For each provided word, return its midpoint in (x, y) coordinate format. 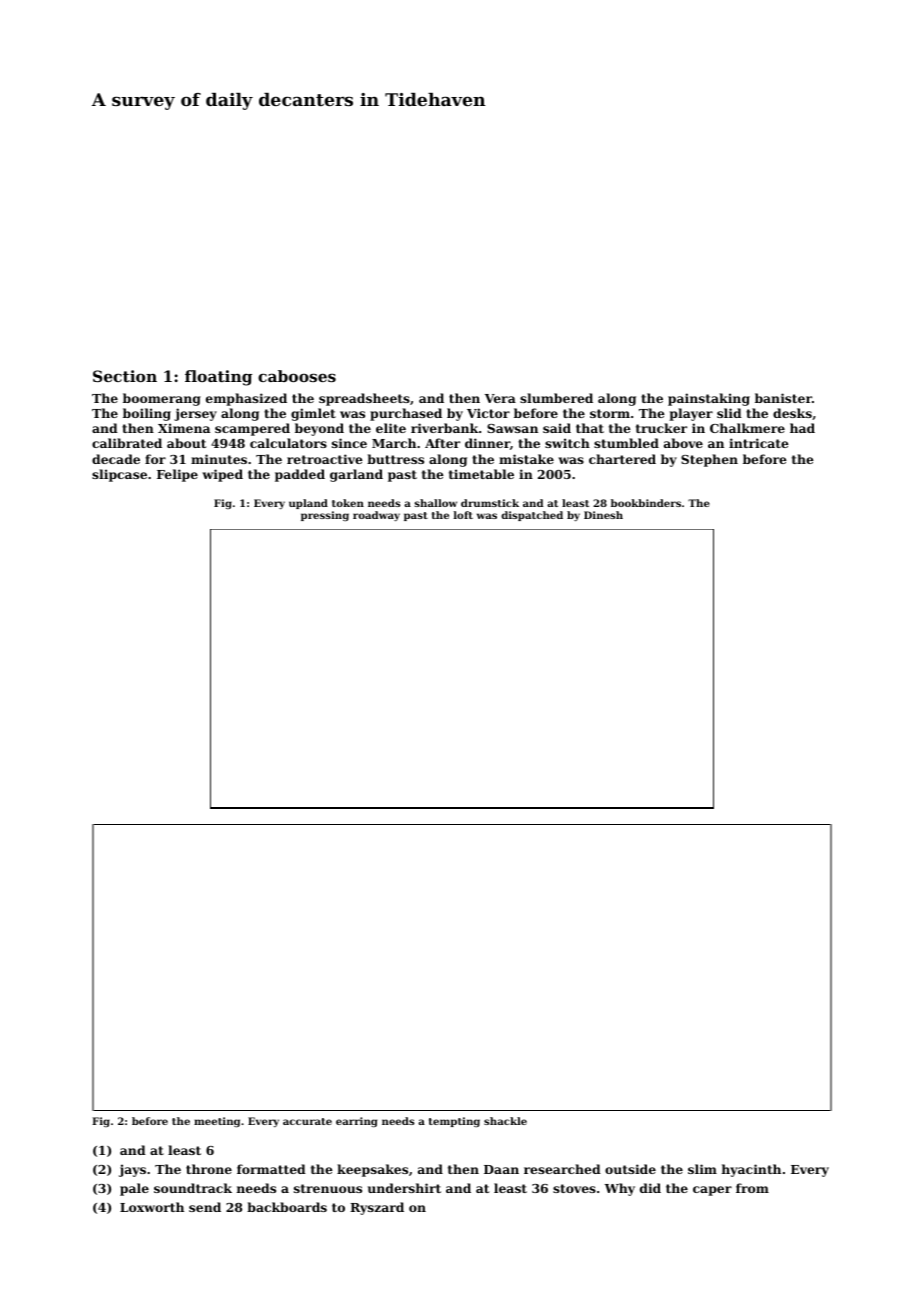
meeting (217, 1122)
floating (218, 378)
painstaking (709, 399)
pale (134, 1189)
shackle (505, 1121)
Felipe (177, 475)
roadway (376, 516)
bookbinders (646, 503)
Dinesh (603, 515)
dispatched (532, 516)
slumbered (556, 398)
